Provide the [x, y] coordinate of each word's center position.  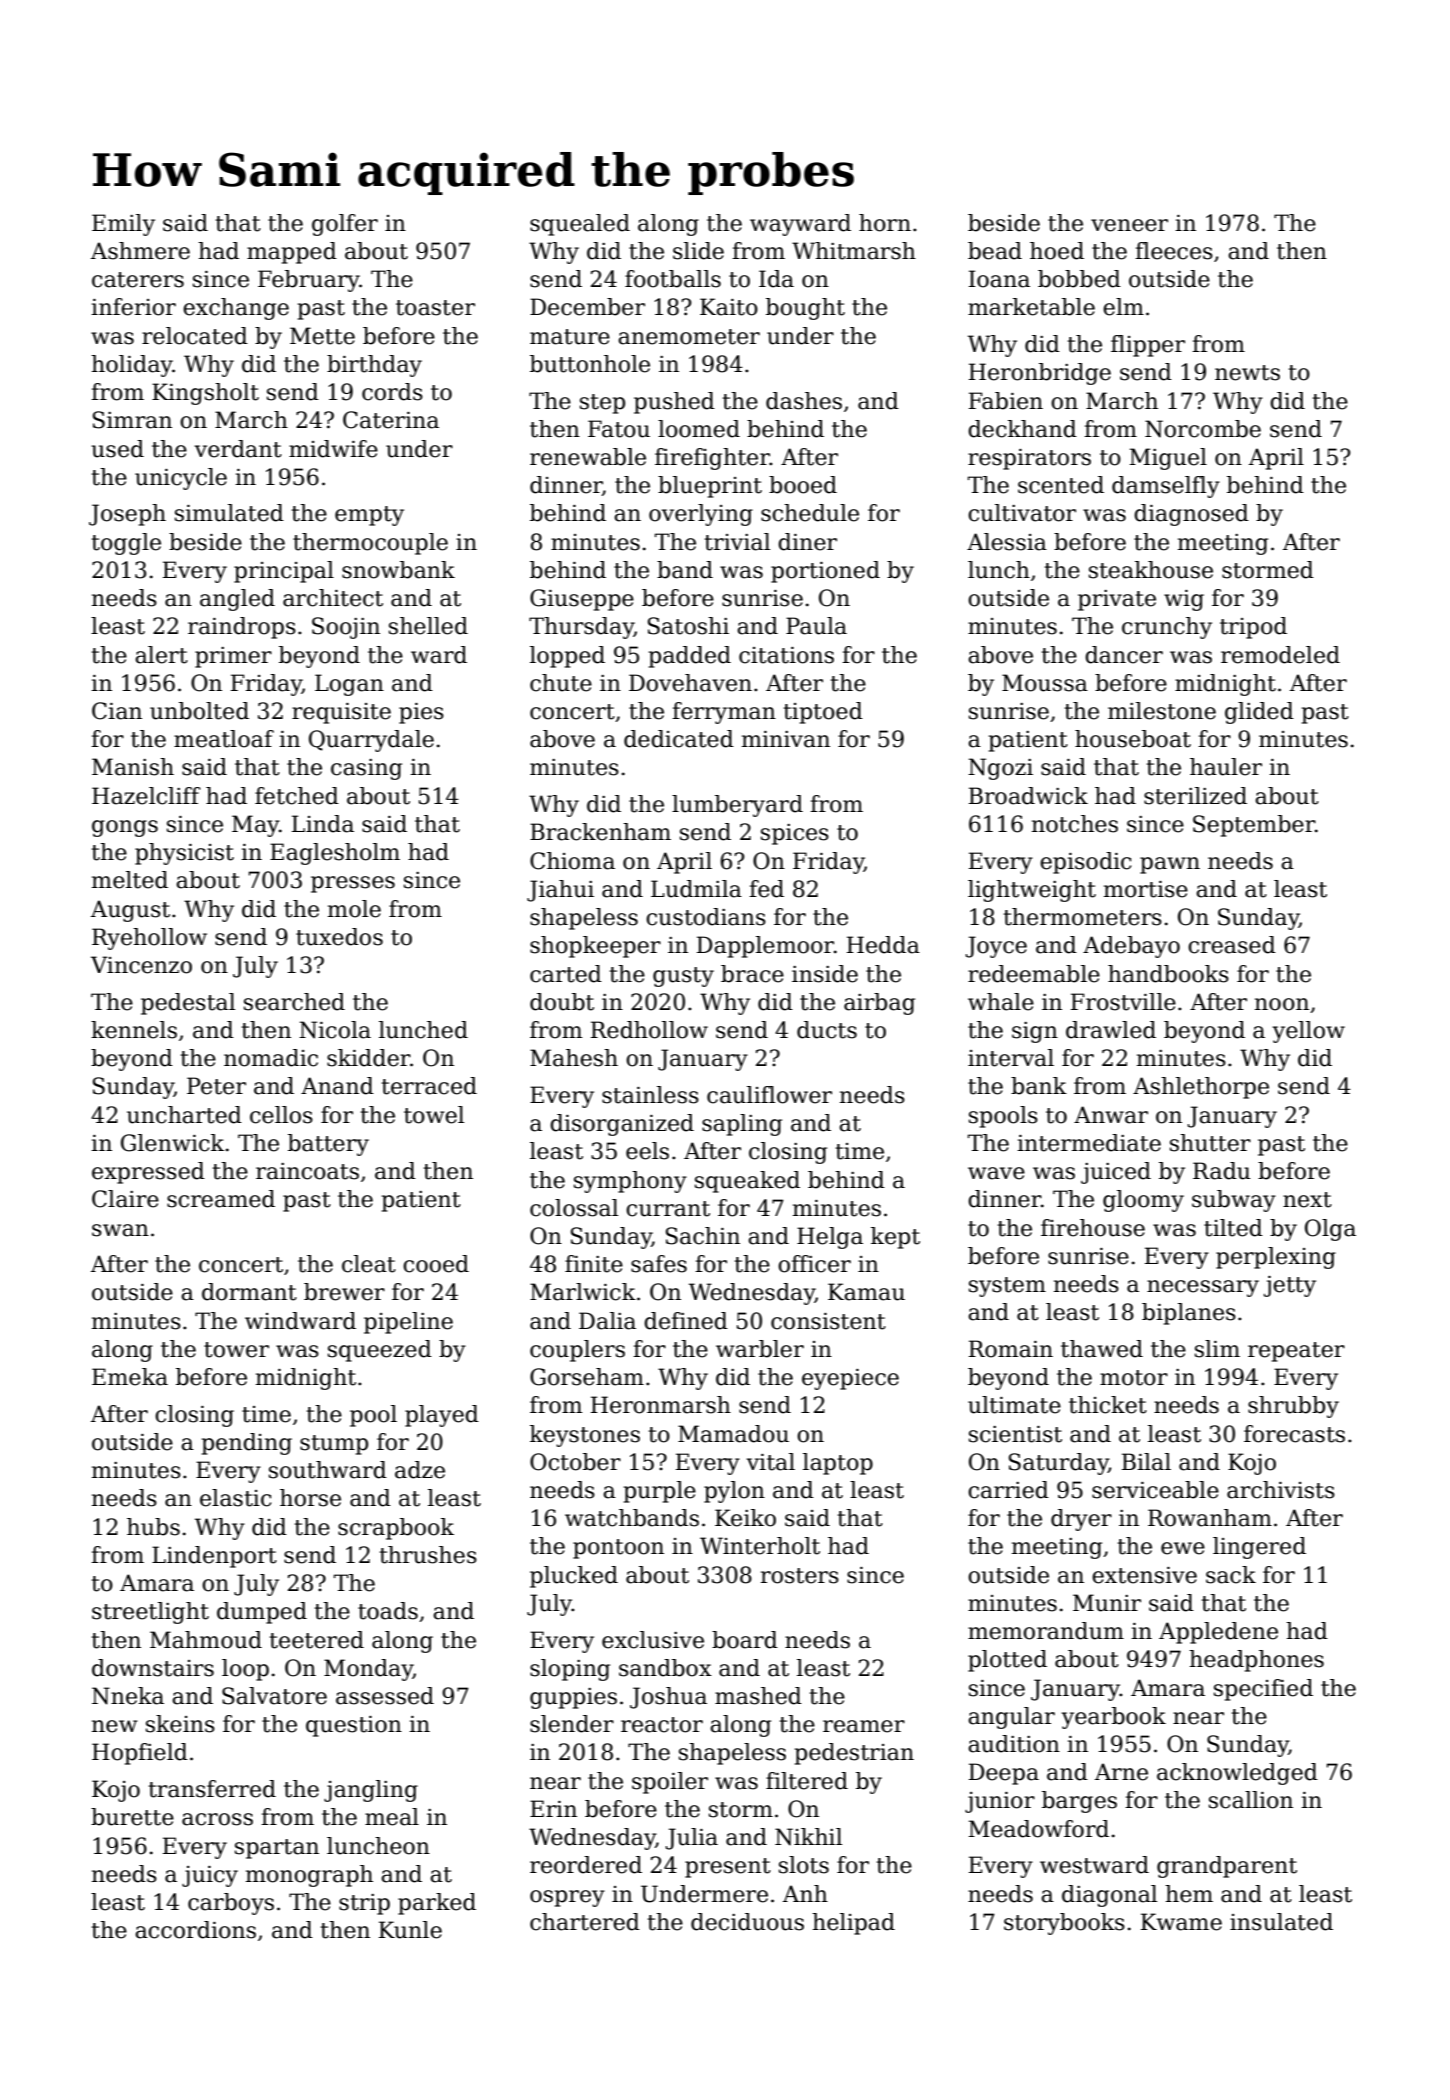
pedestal [188, 1004]
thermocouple [370, 544]
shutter [1210, 1143]
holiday [132, 366]
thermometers [1083, 917]
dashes [804, 401]
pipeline [408, 1323]
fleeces [1174, 251]
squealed [580, 225]
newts [1247, 373]
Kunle [410, 1930]
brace [752, 974]
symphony [630, 1182]
